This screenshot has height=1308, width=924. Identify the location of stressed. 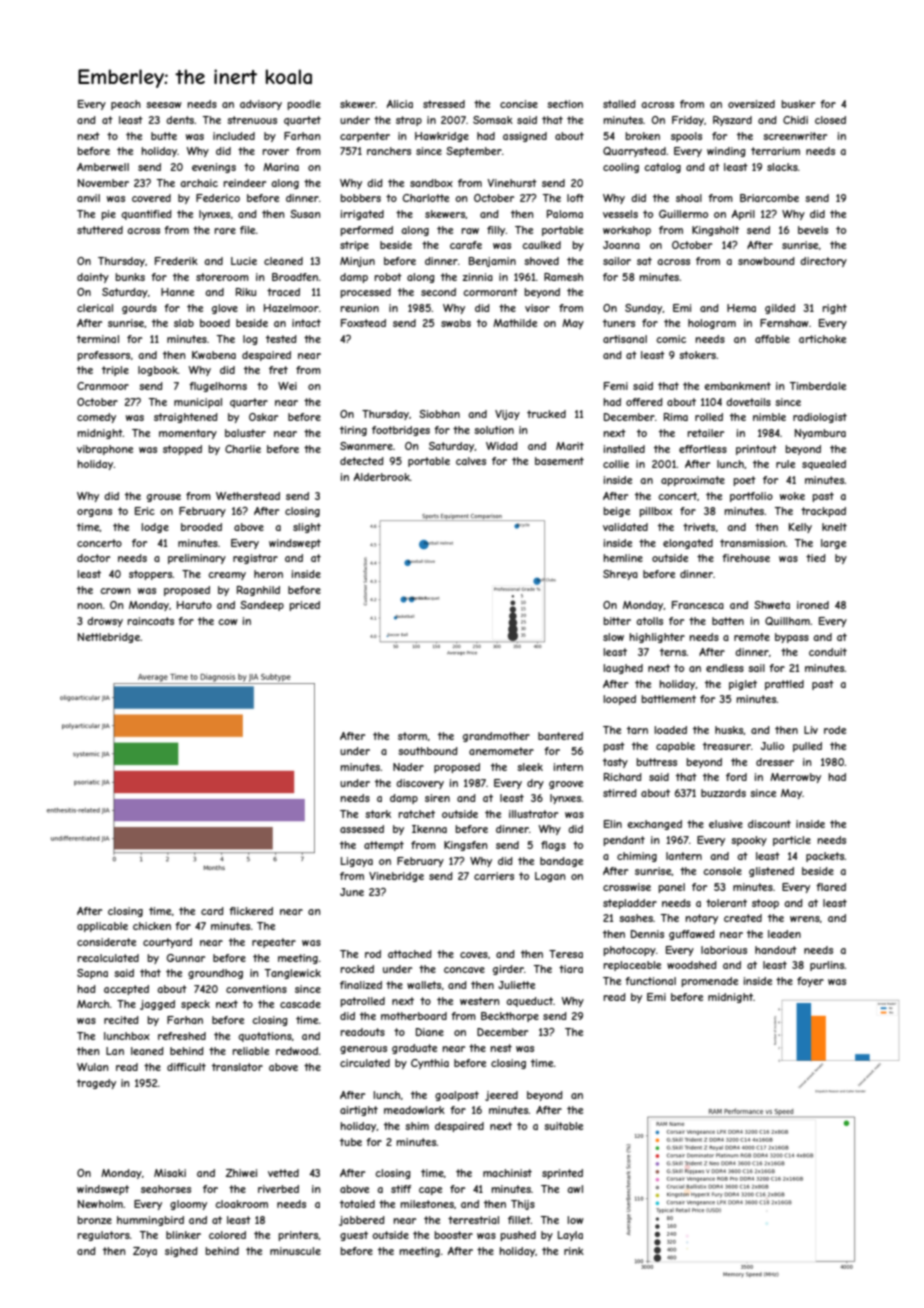
(444, 104).
